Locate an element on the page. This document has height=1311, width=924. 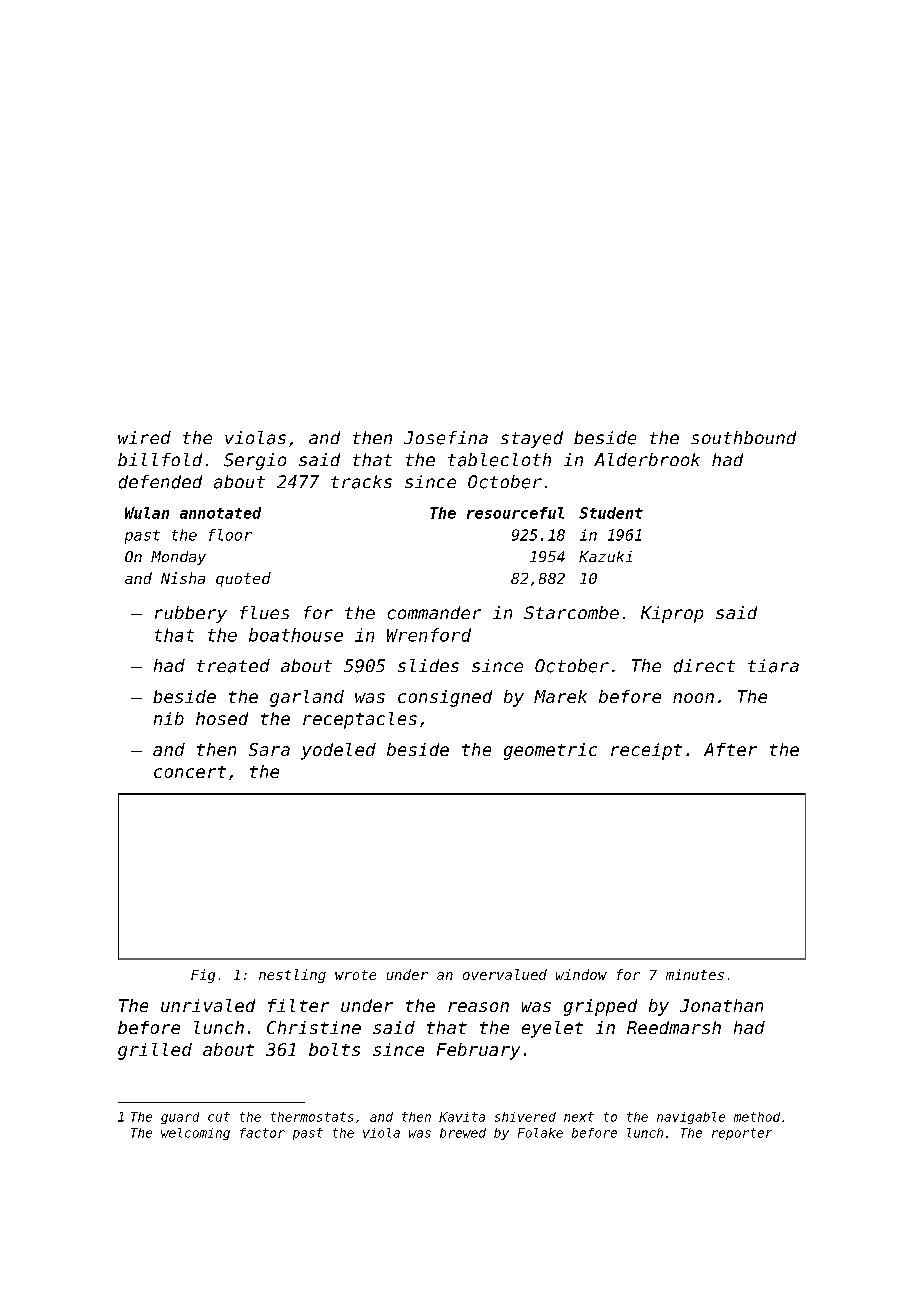
quoted is located at coordinates (243, 579).
